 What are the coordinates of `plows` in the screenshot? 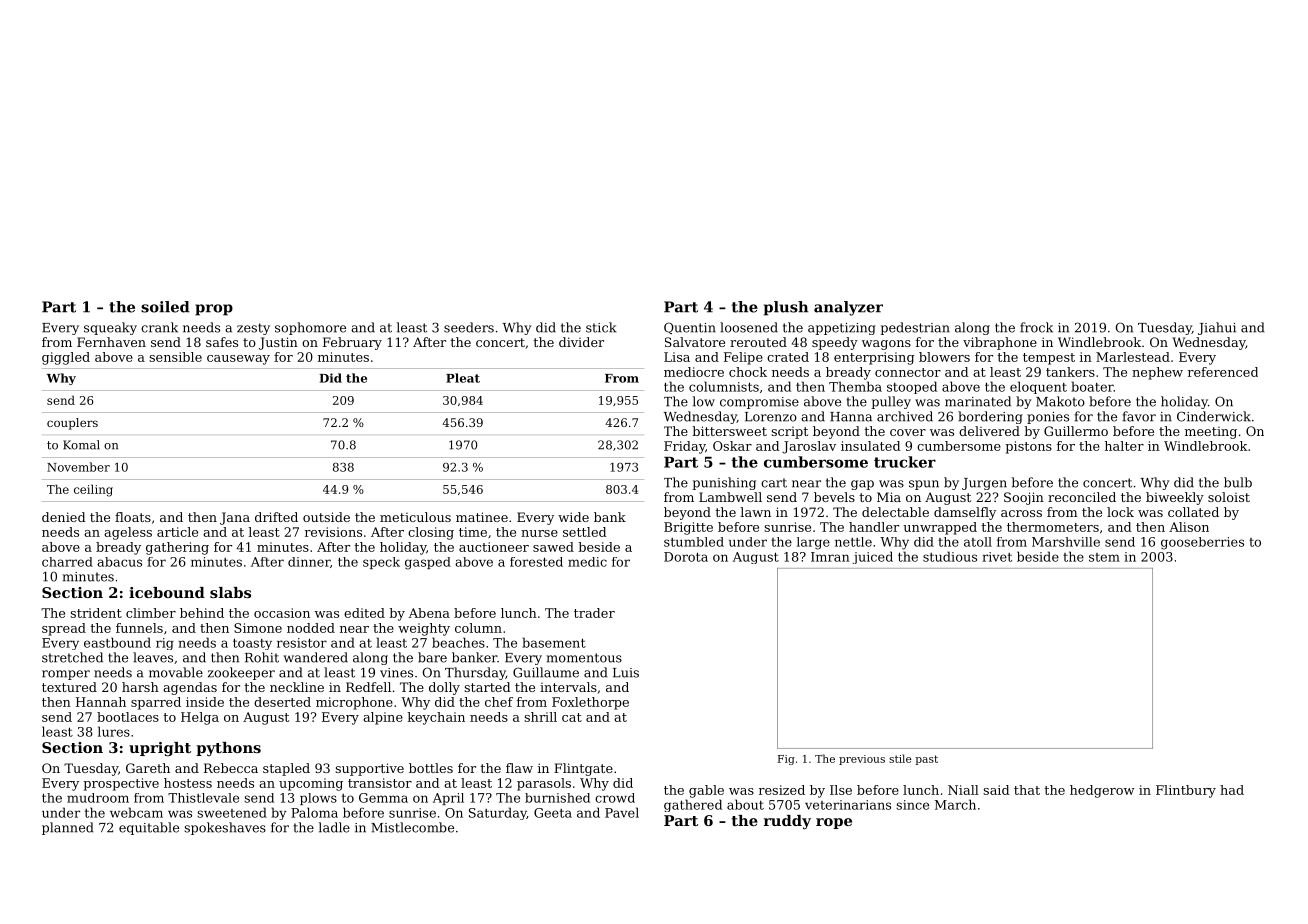 It's located at (318, 799).
